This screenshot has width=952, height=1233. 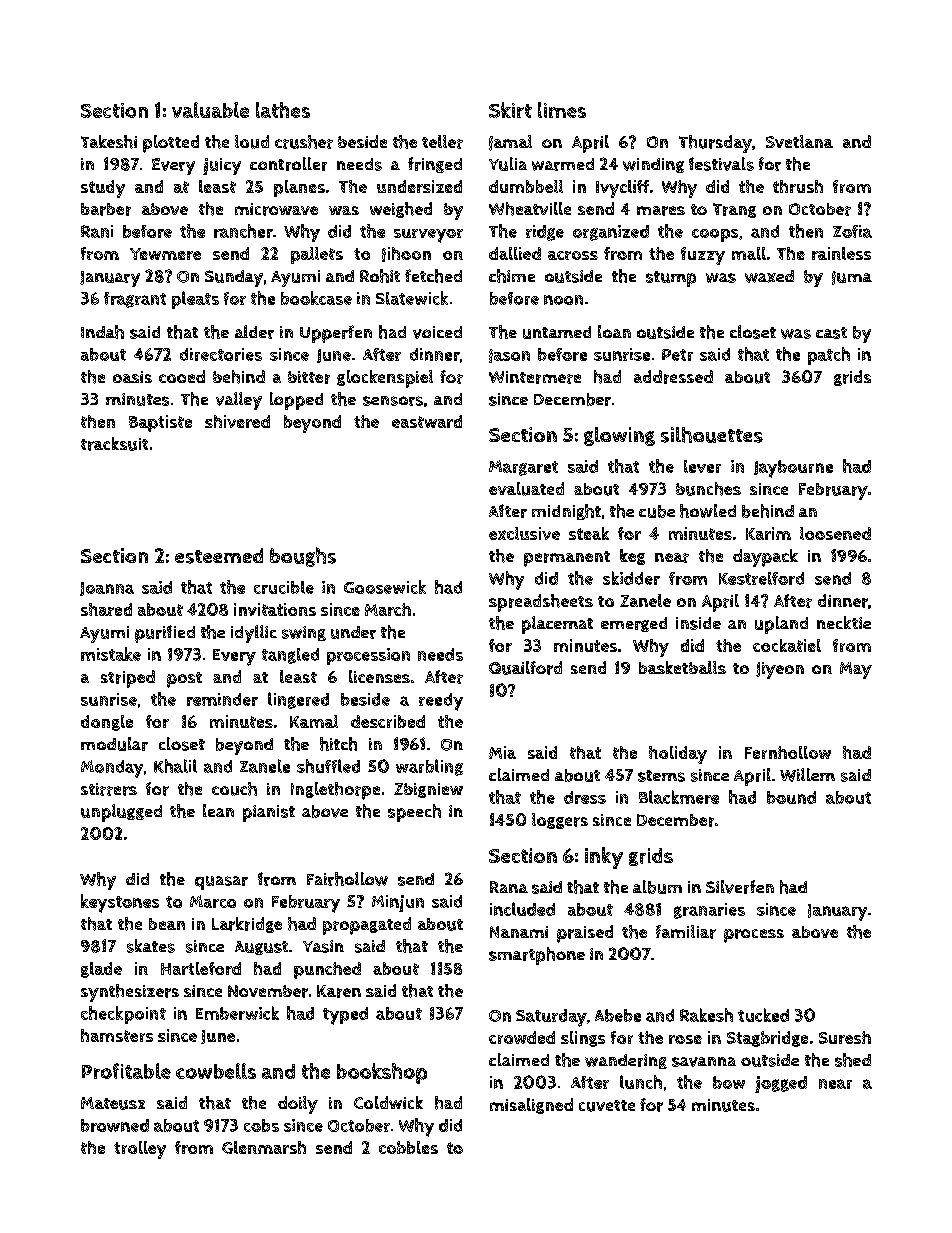 I want to click on Jiyeon, so click(x=780, y=670).
